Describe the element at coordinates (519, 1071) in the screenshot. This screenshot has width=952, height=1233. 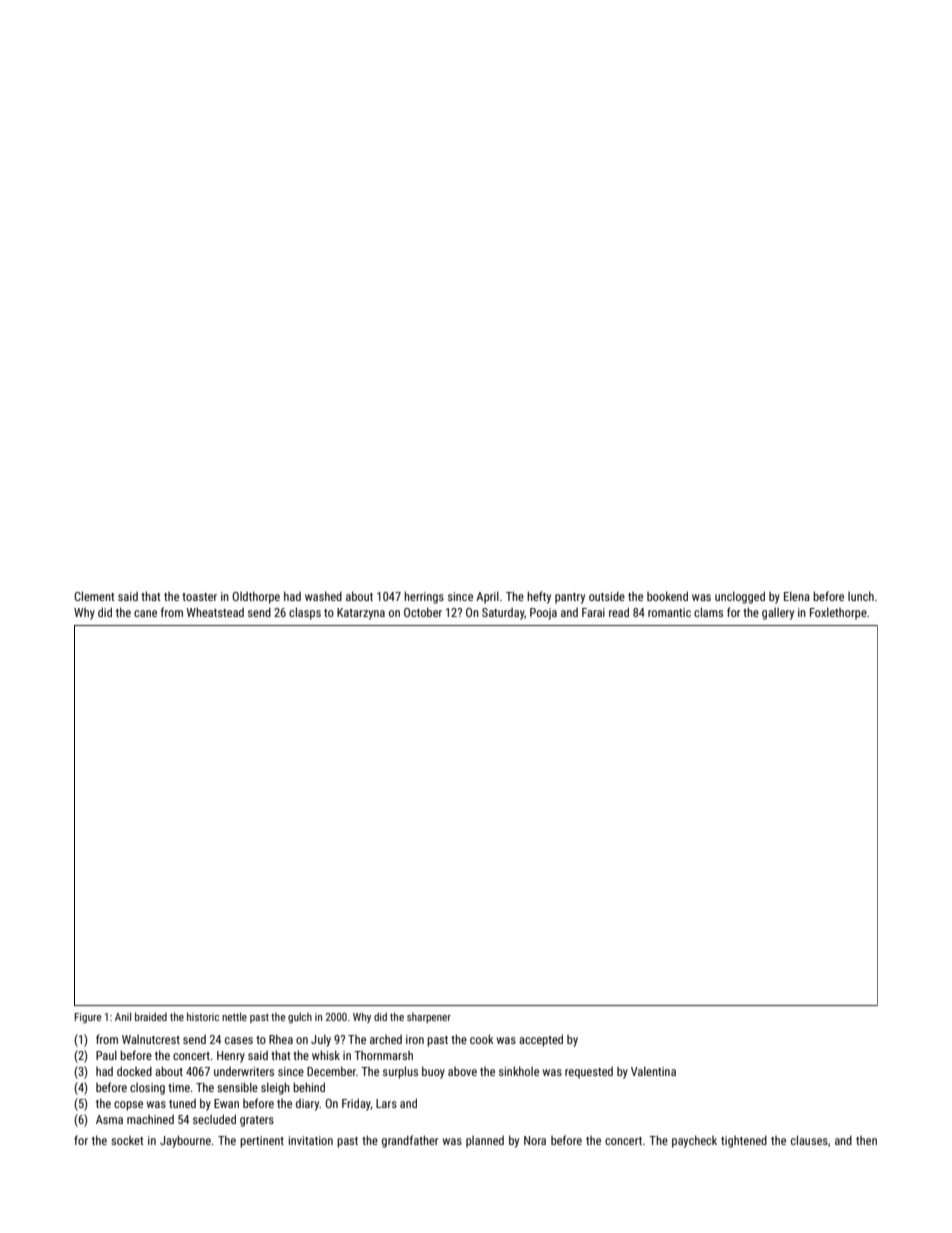
I see `sinkhole` at that location.
